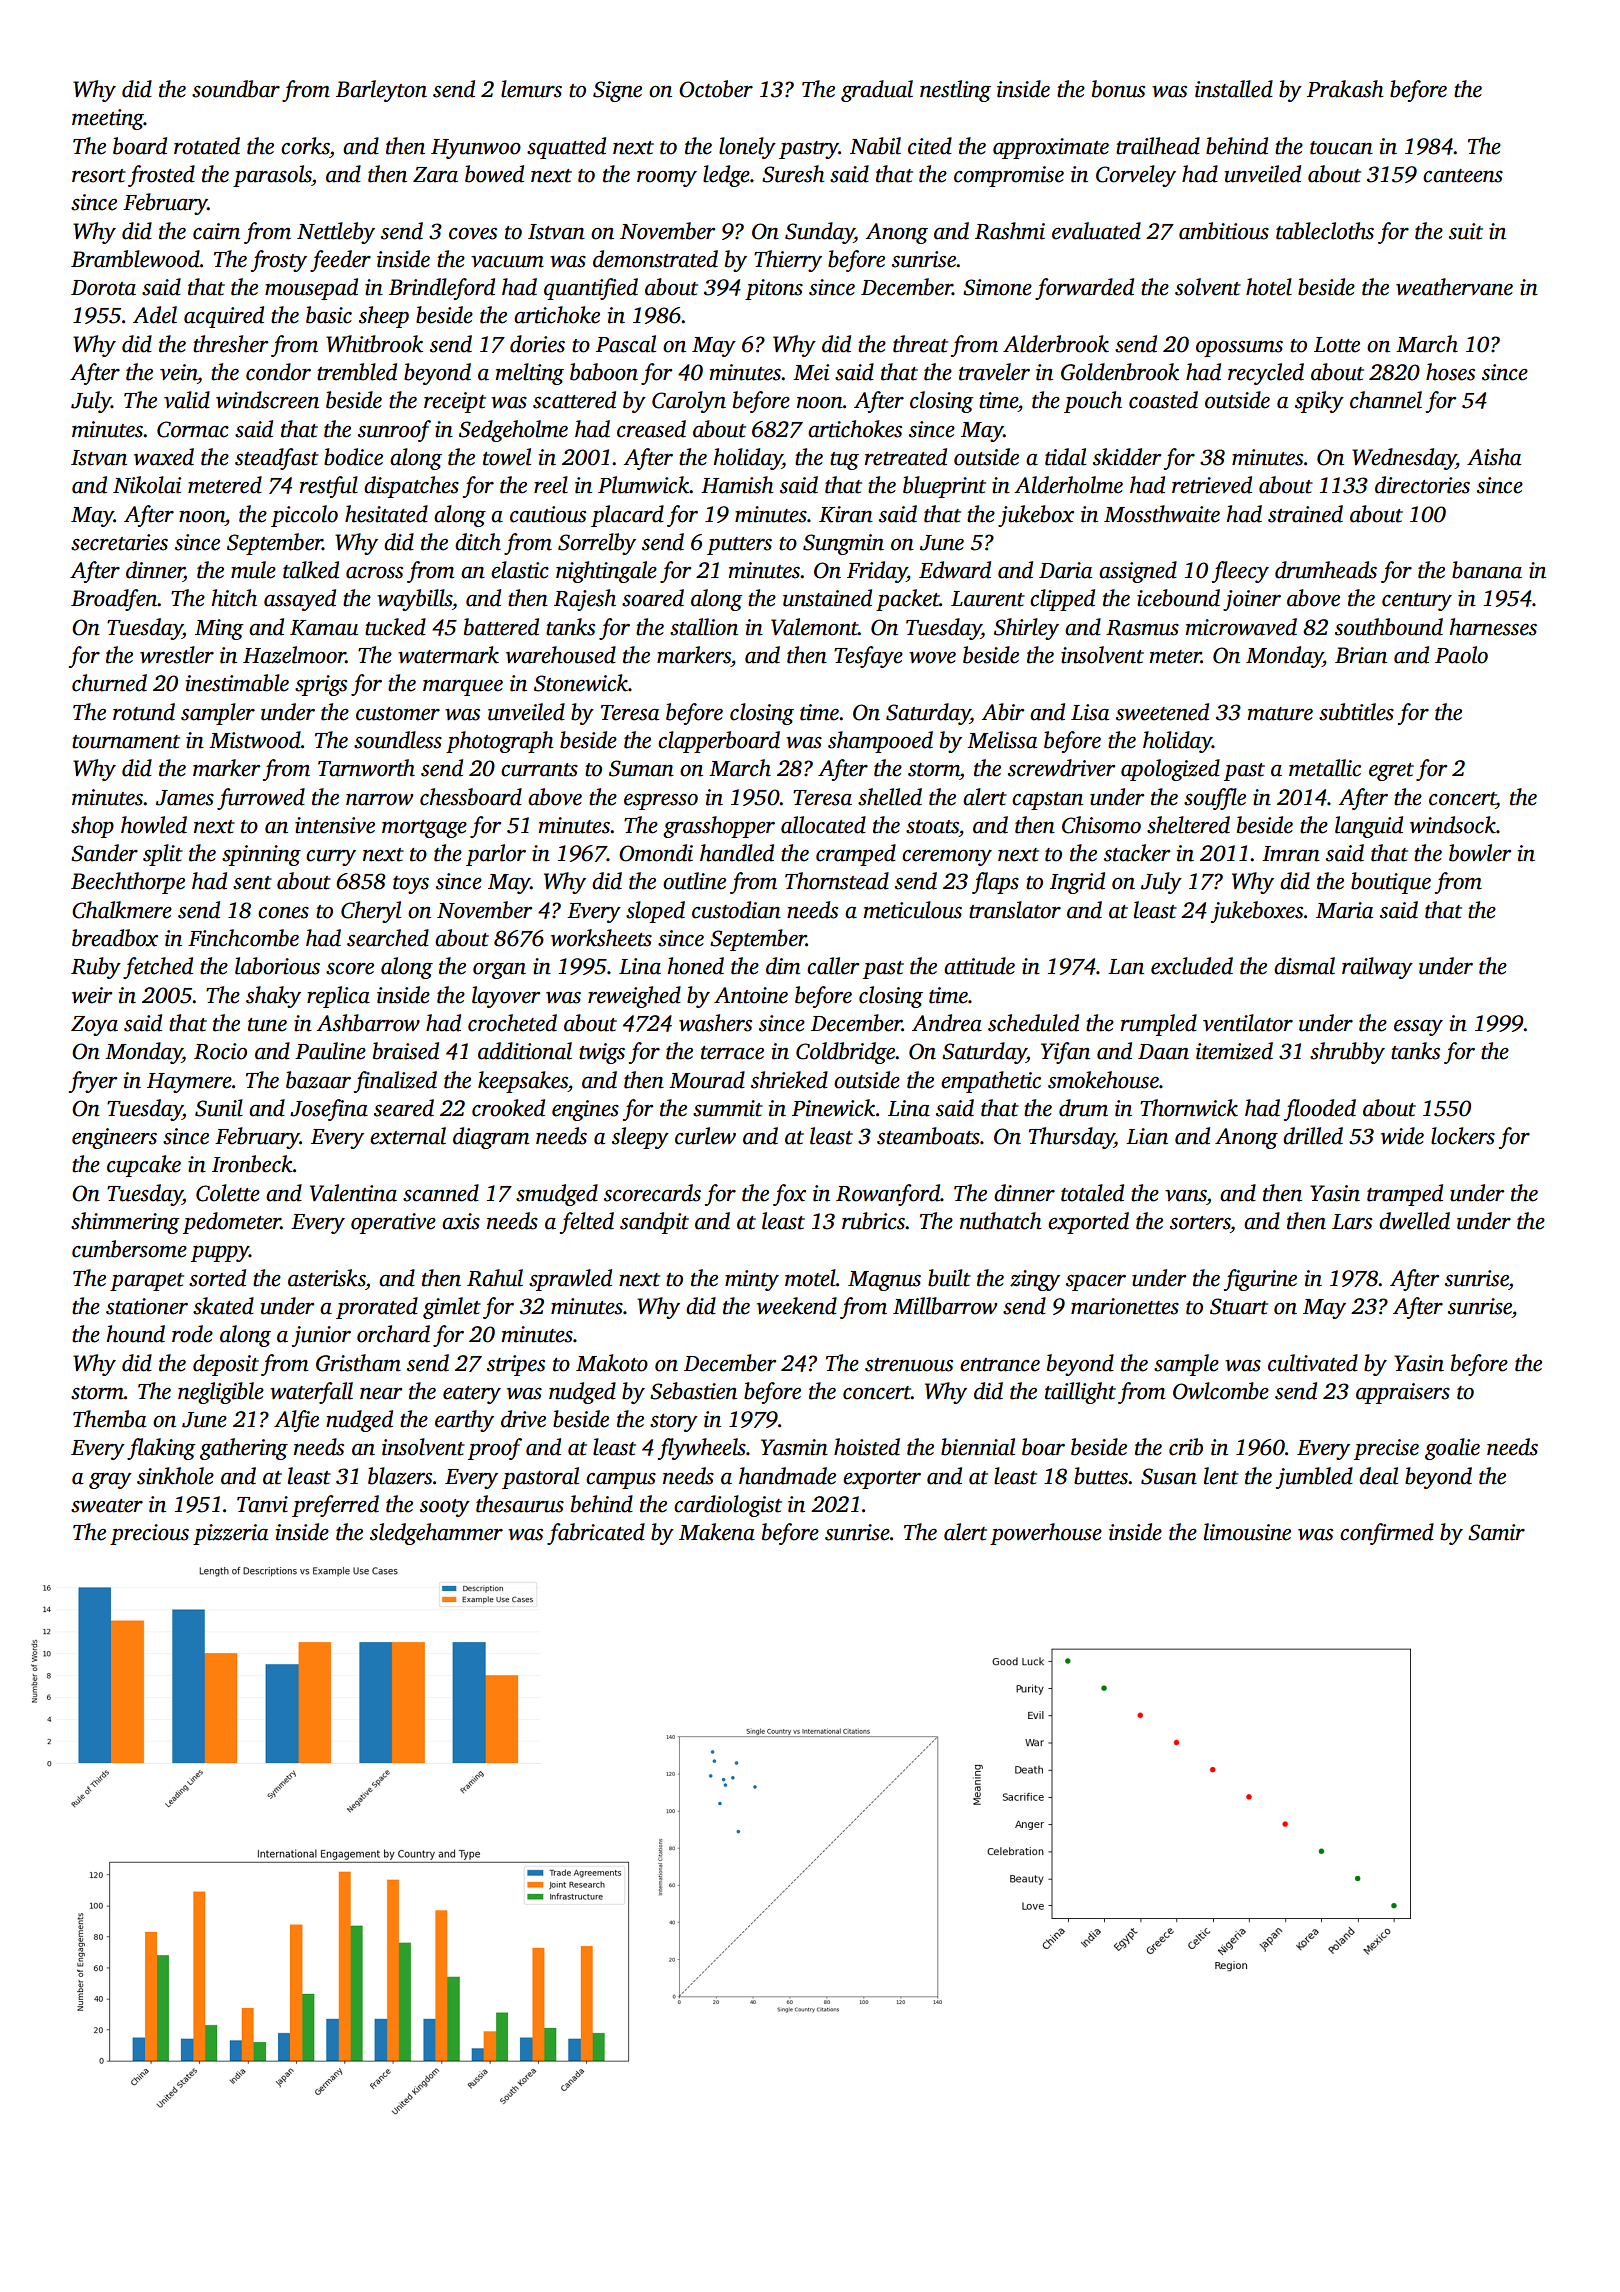  Describe the element at coordinates (1241, 627) in the screenshot. I see `microwaved` at that location.
